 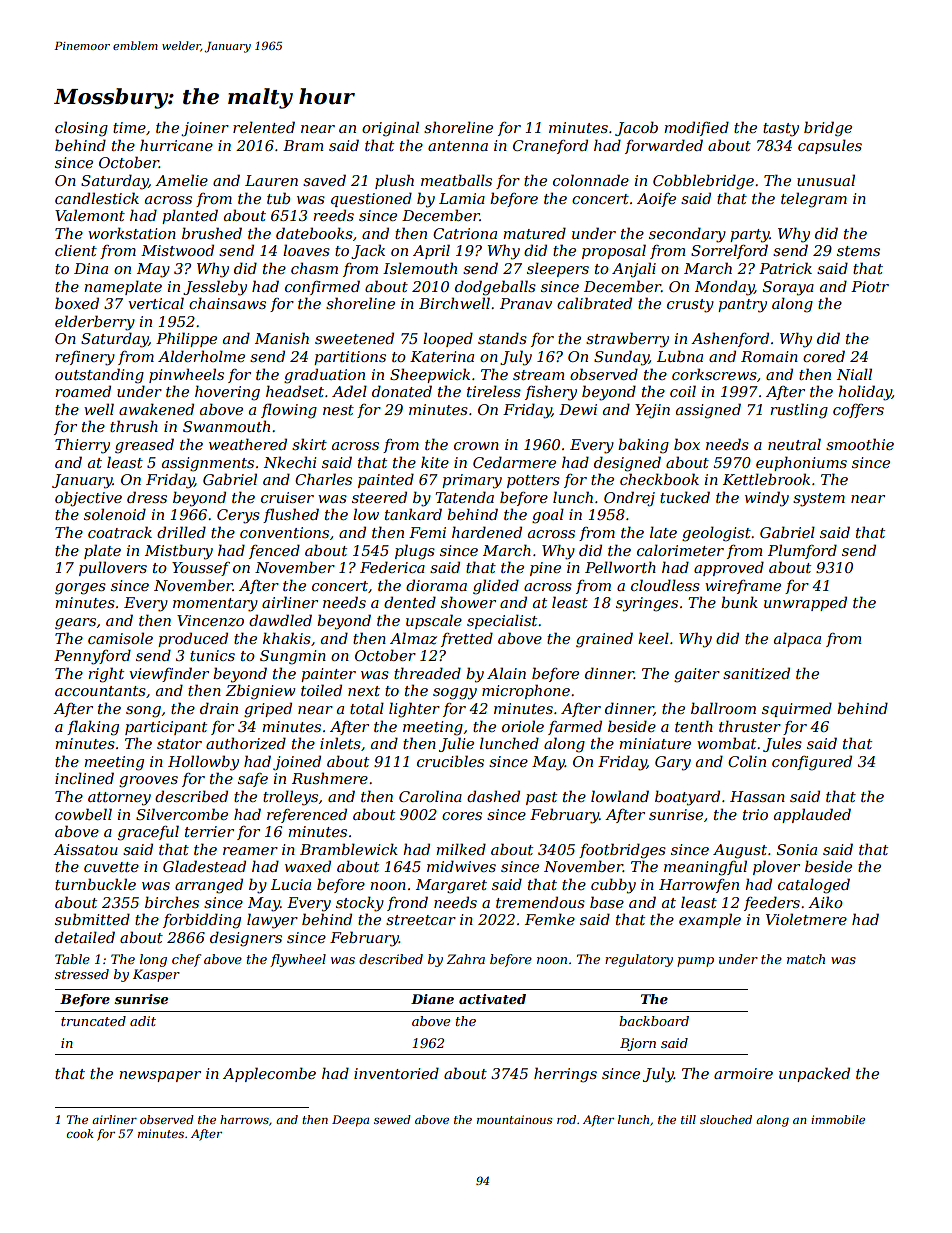 What do you see at coordinates (209, 831) in the screenshot?
I see `terrier` at bounding box center [209, 831].
